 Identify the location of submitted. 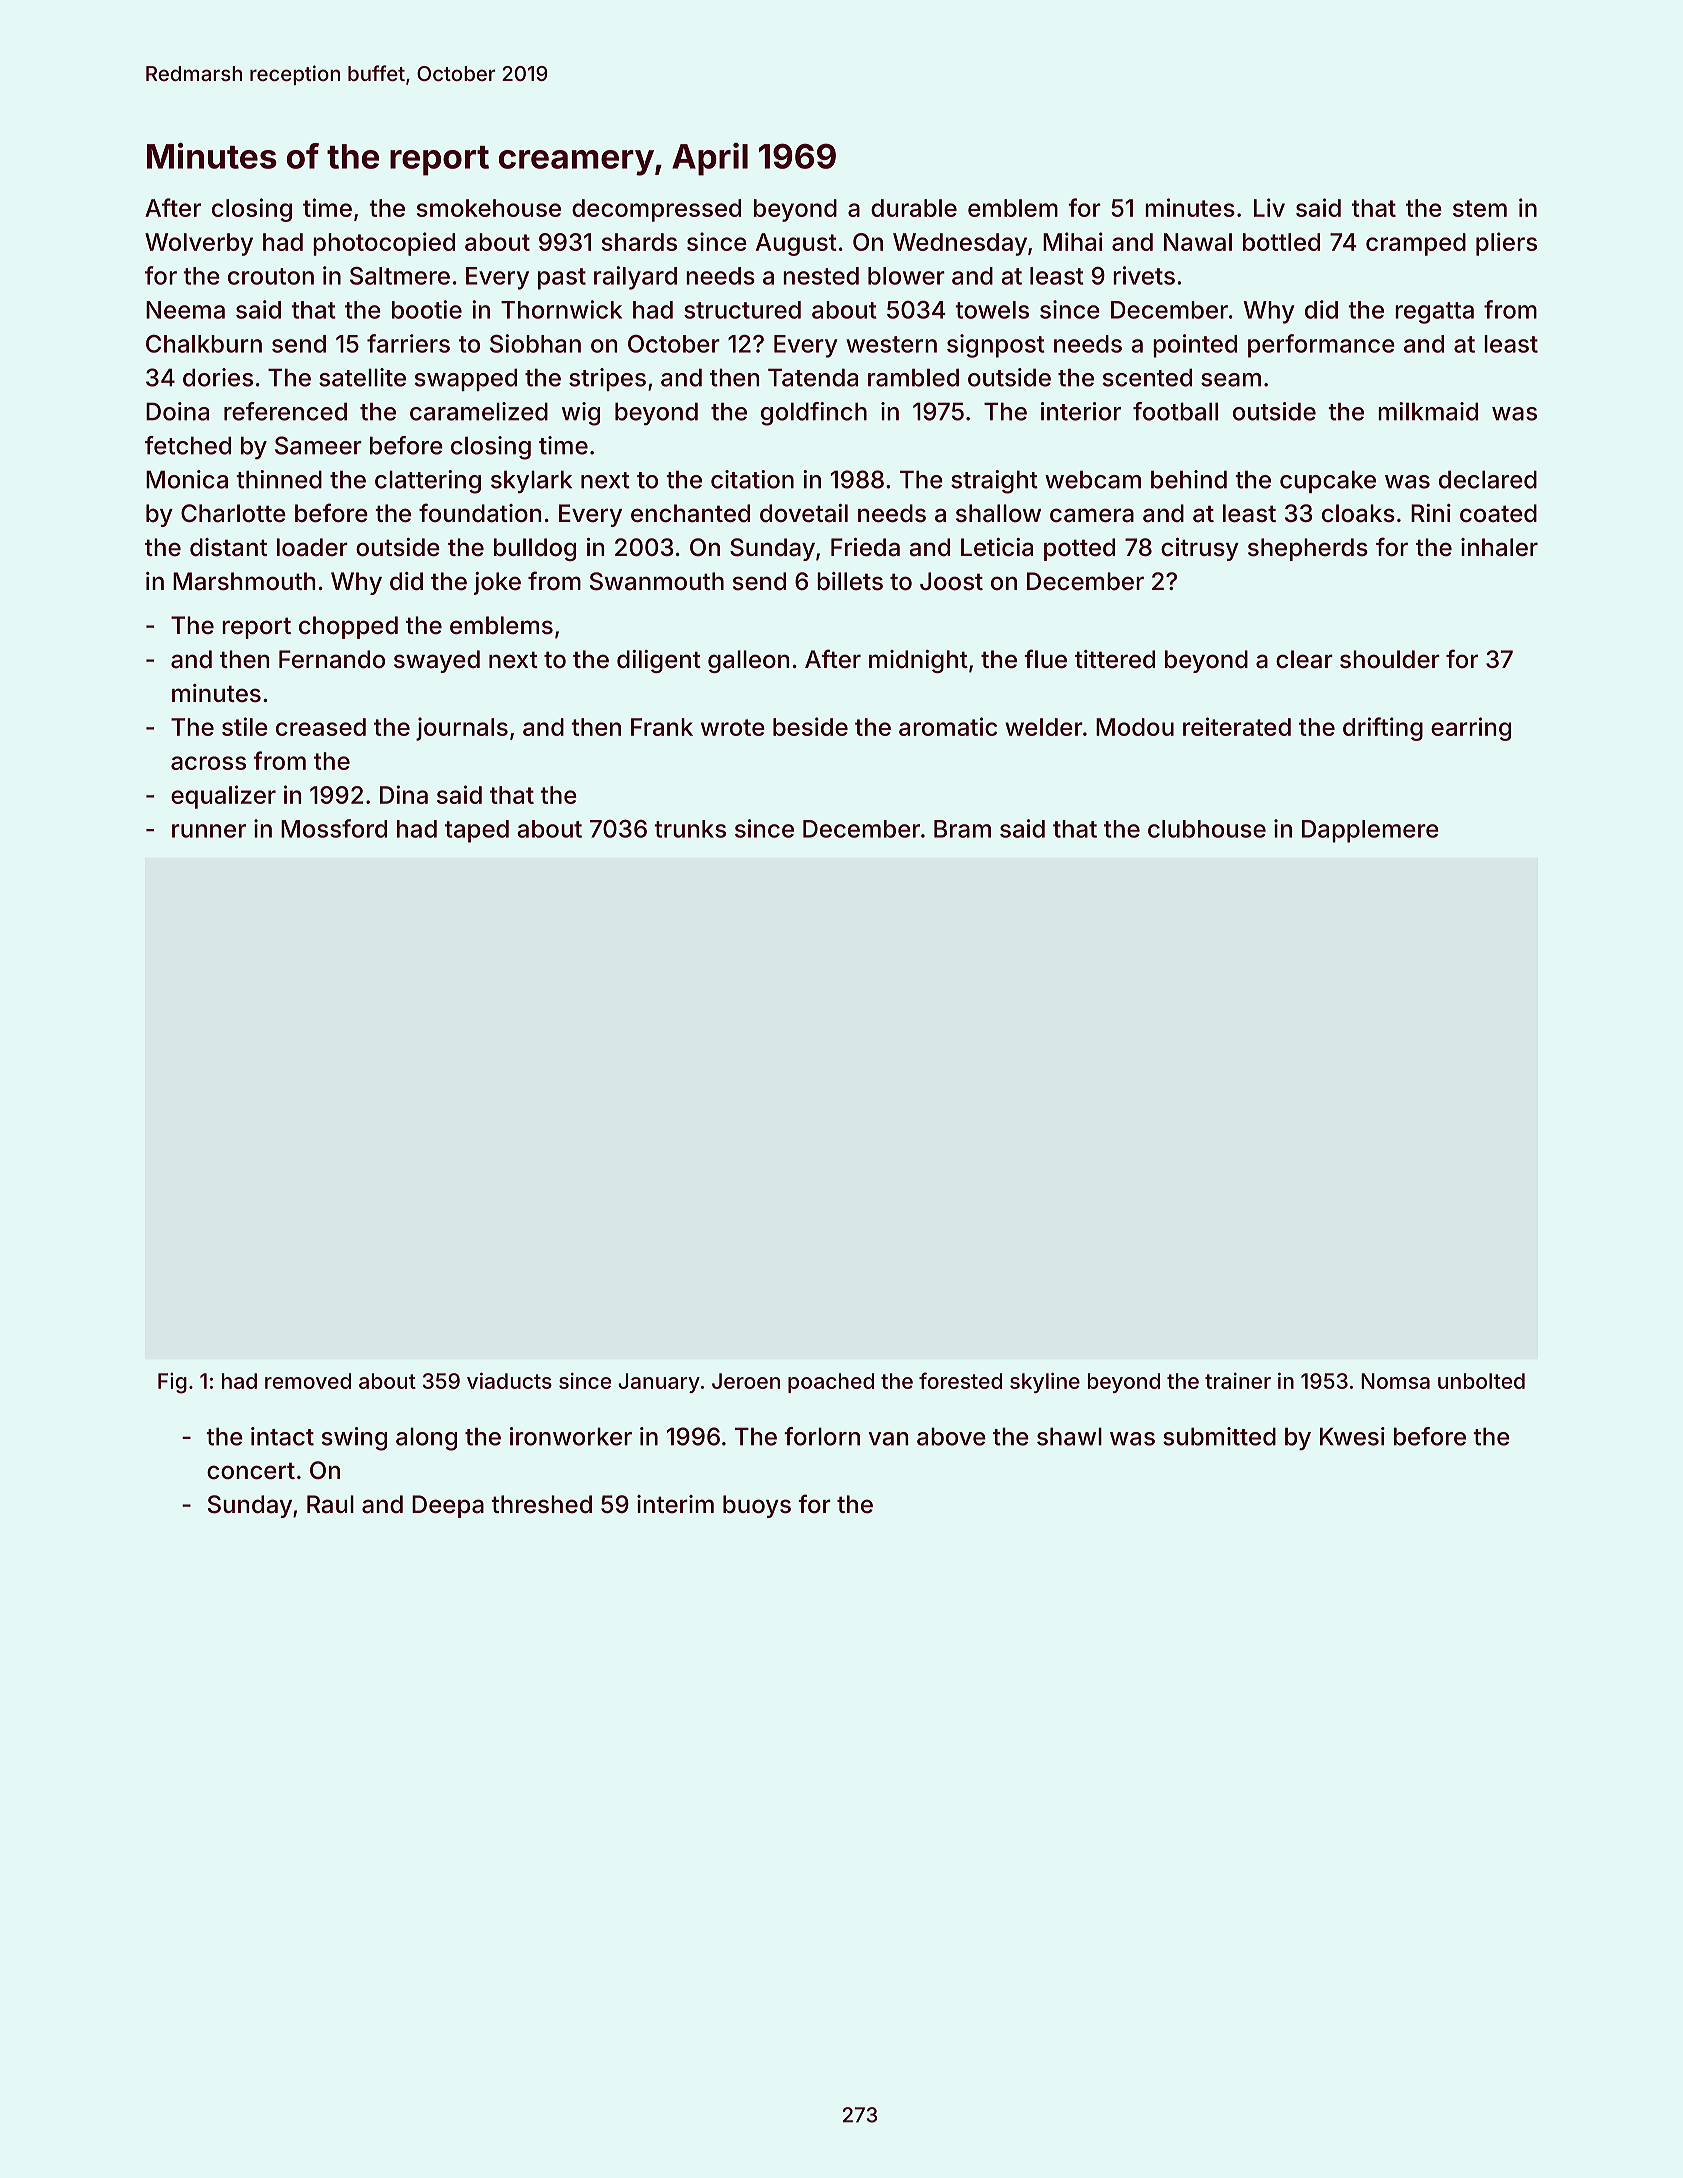
(1219, 1436).
